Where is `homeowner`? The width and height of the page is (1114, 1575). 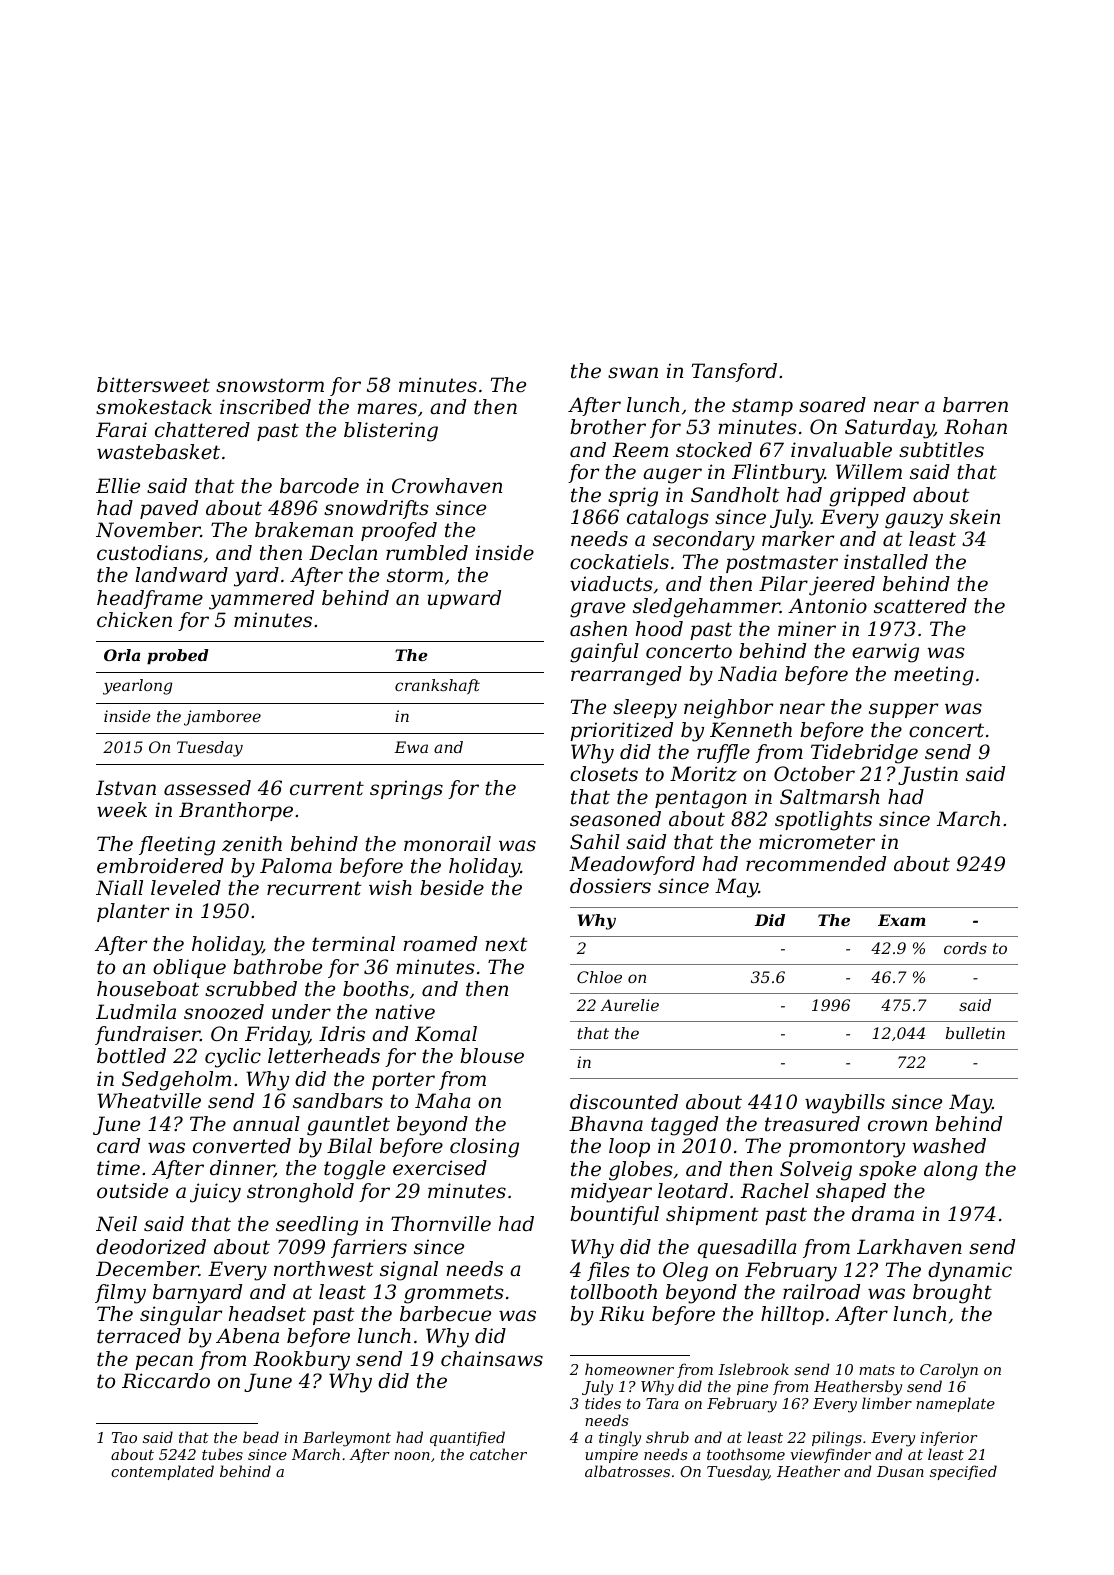 homeowner is located at coordinates (629, 1369).
